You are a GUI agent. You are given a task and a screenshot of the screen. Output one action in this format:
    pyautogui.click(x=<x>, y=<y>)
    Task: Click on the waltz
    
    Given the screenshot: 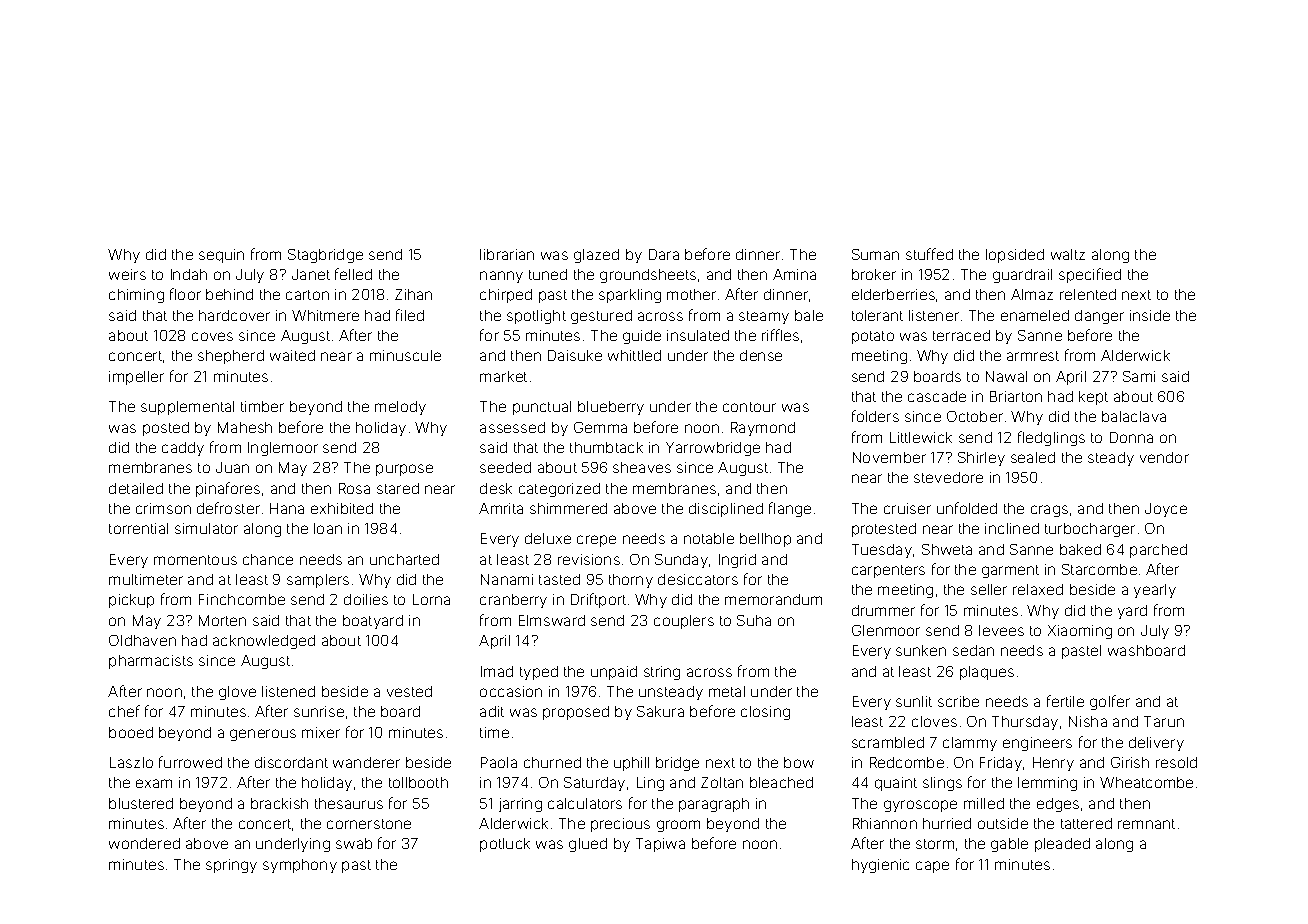 What is the action you would take?
    pyautogui.click(x=1068, y=254)
